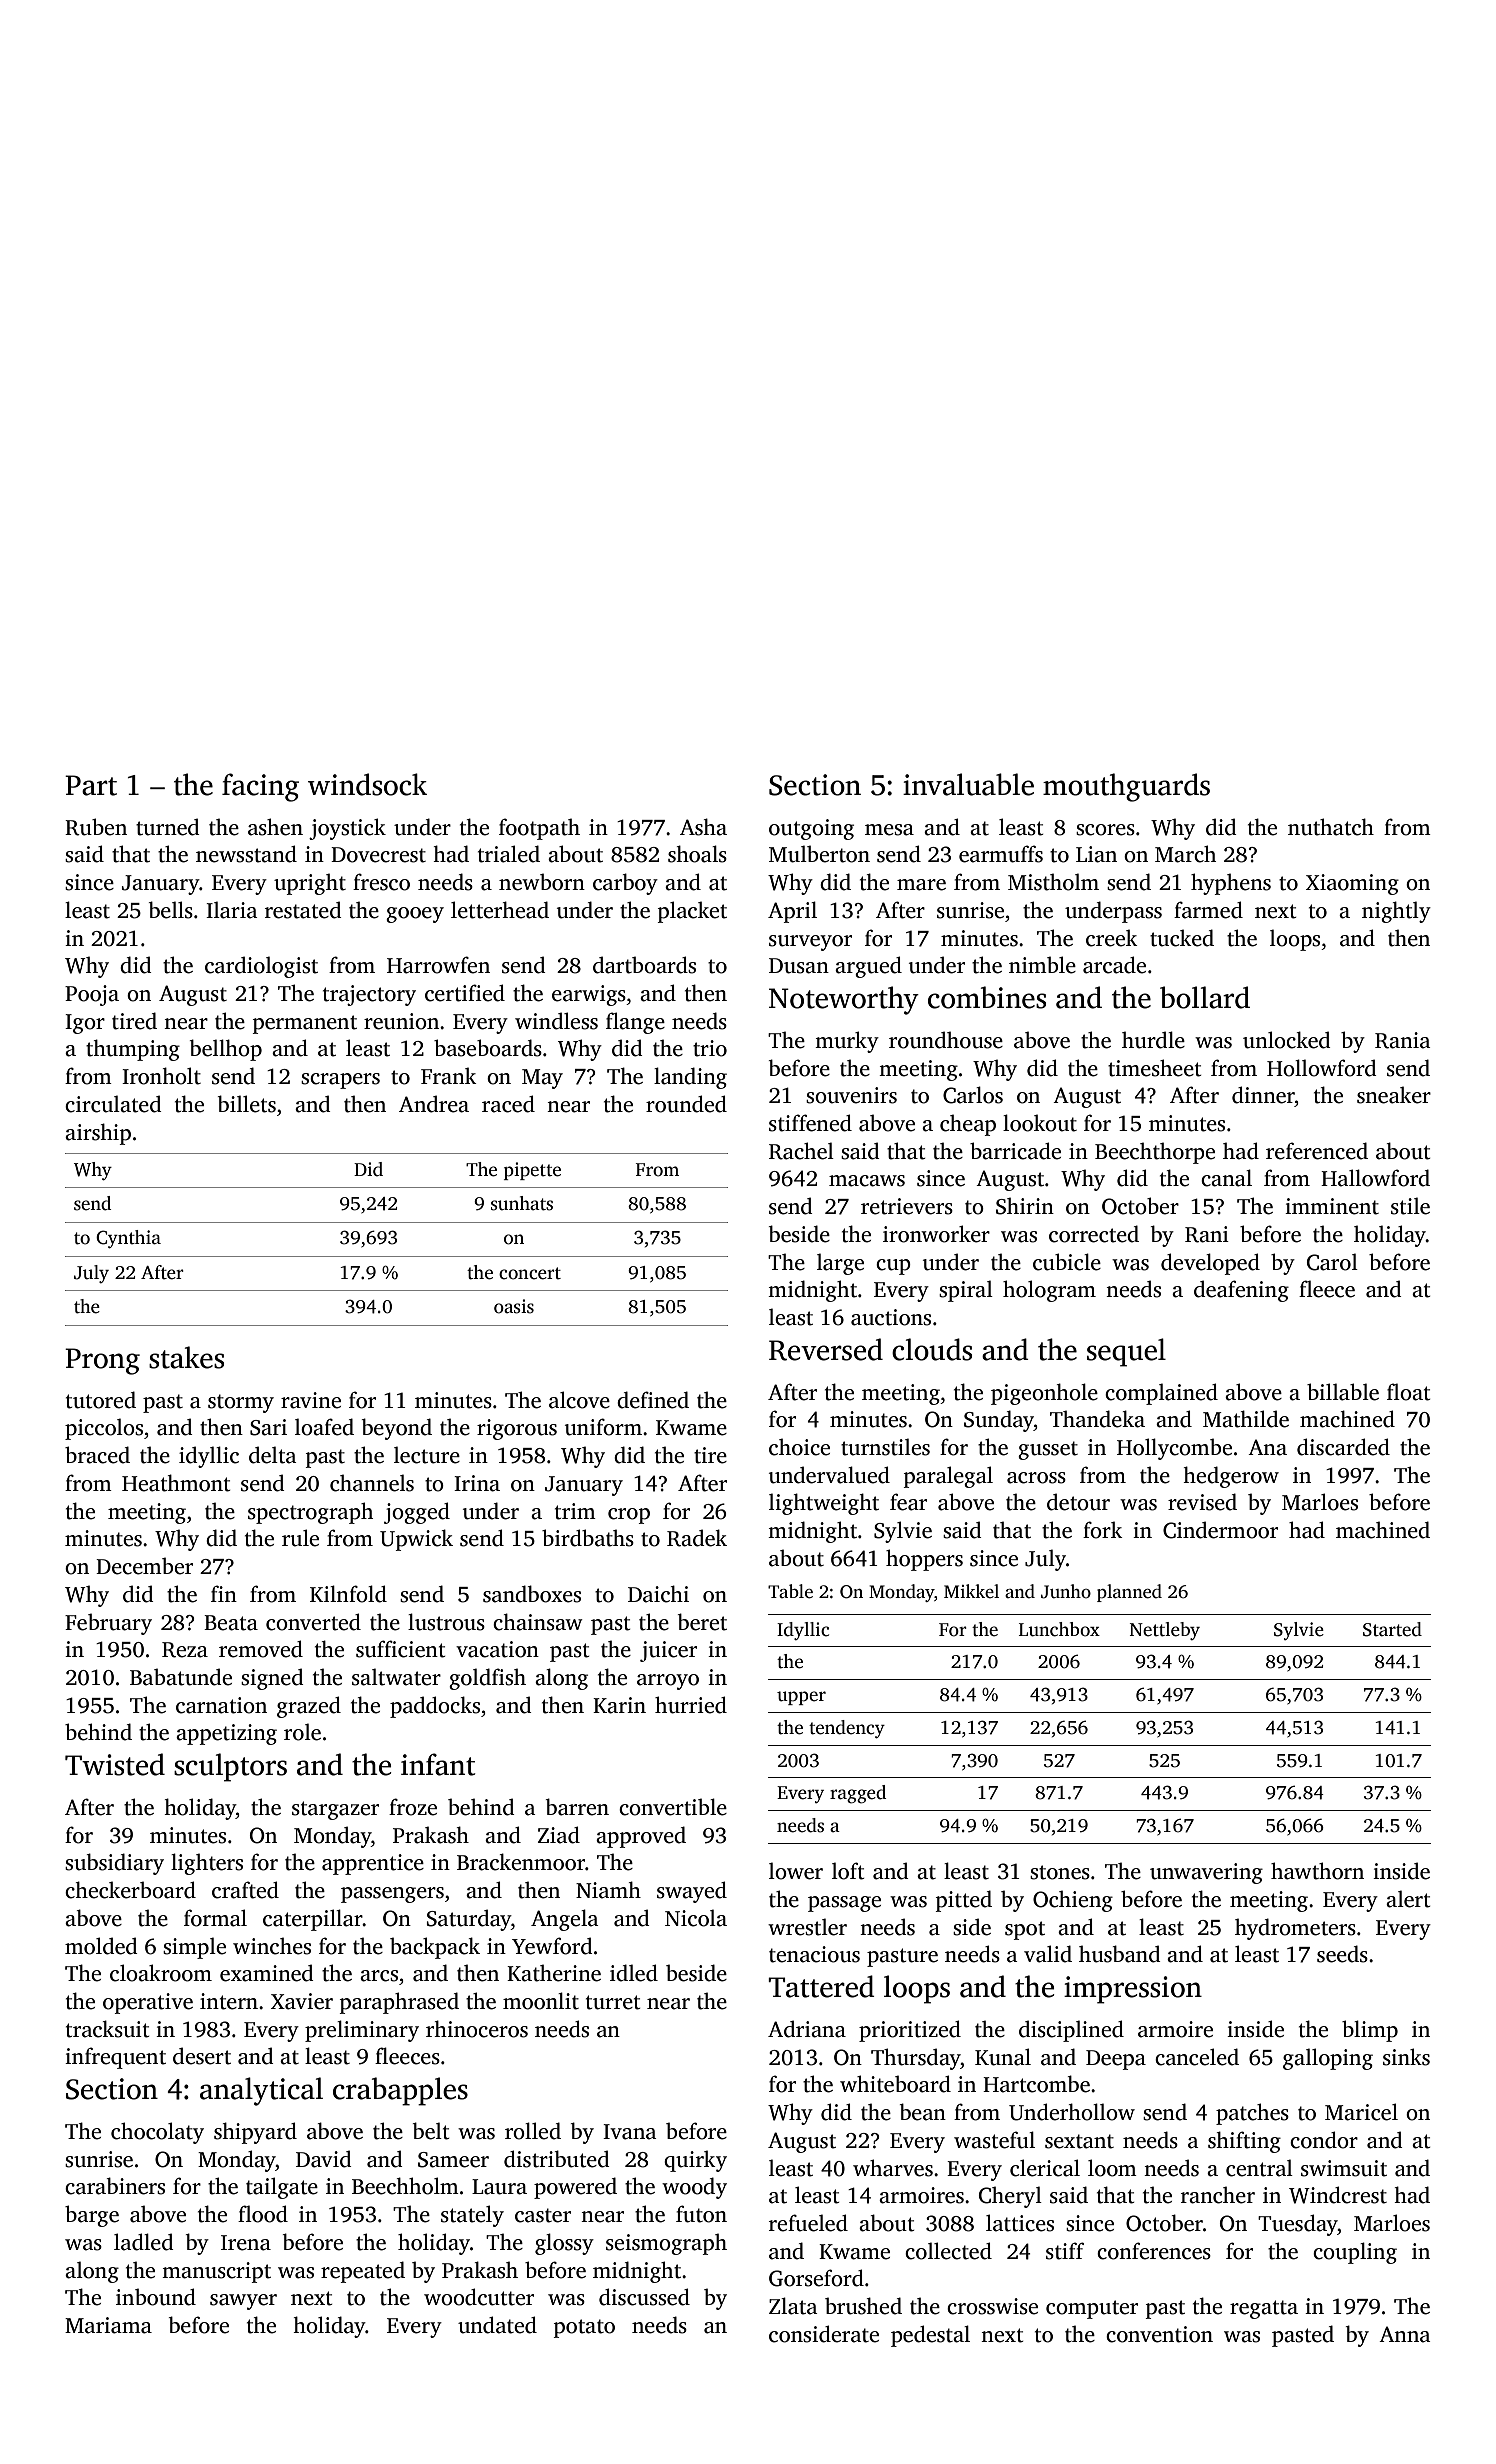  Describe the element at coordinates (381, 882) in the screenshot. I see `fresco` at that location.
